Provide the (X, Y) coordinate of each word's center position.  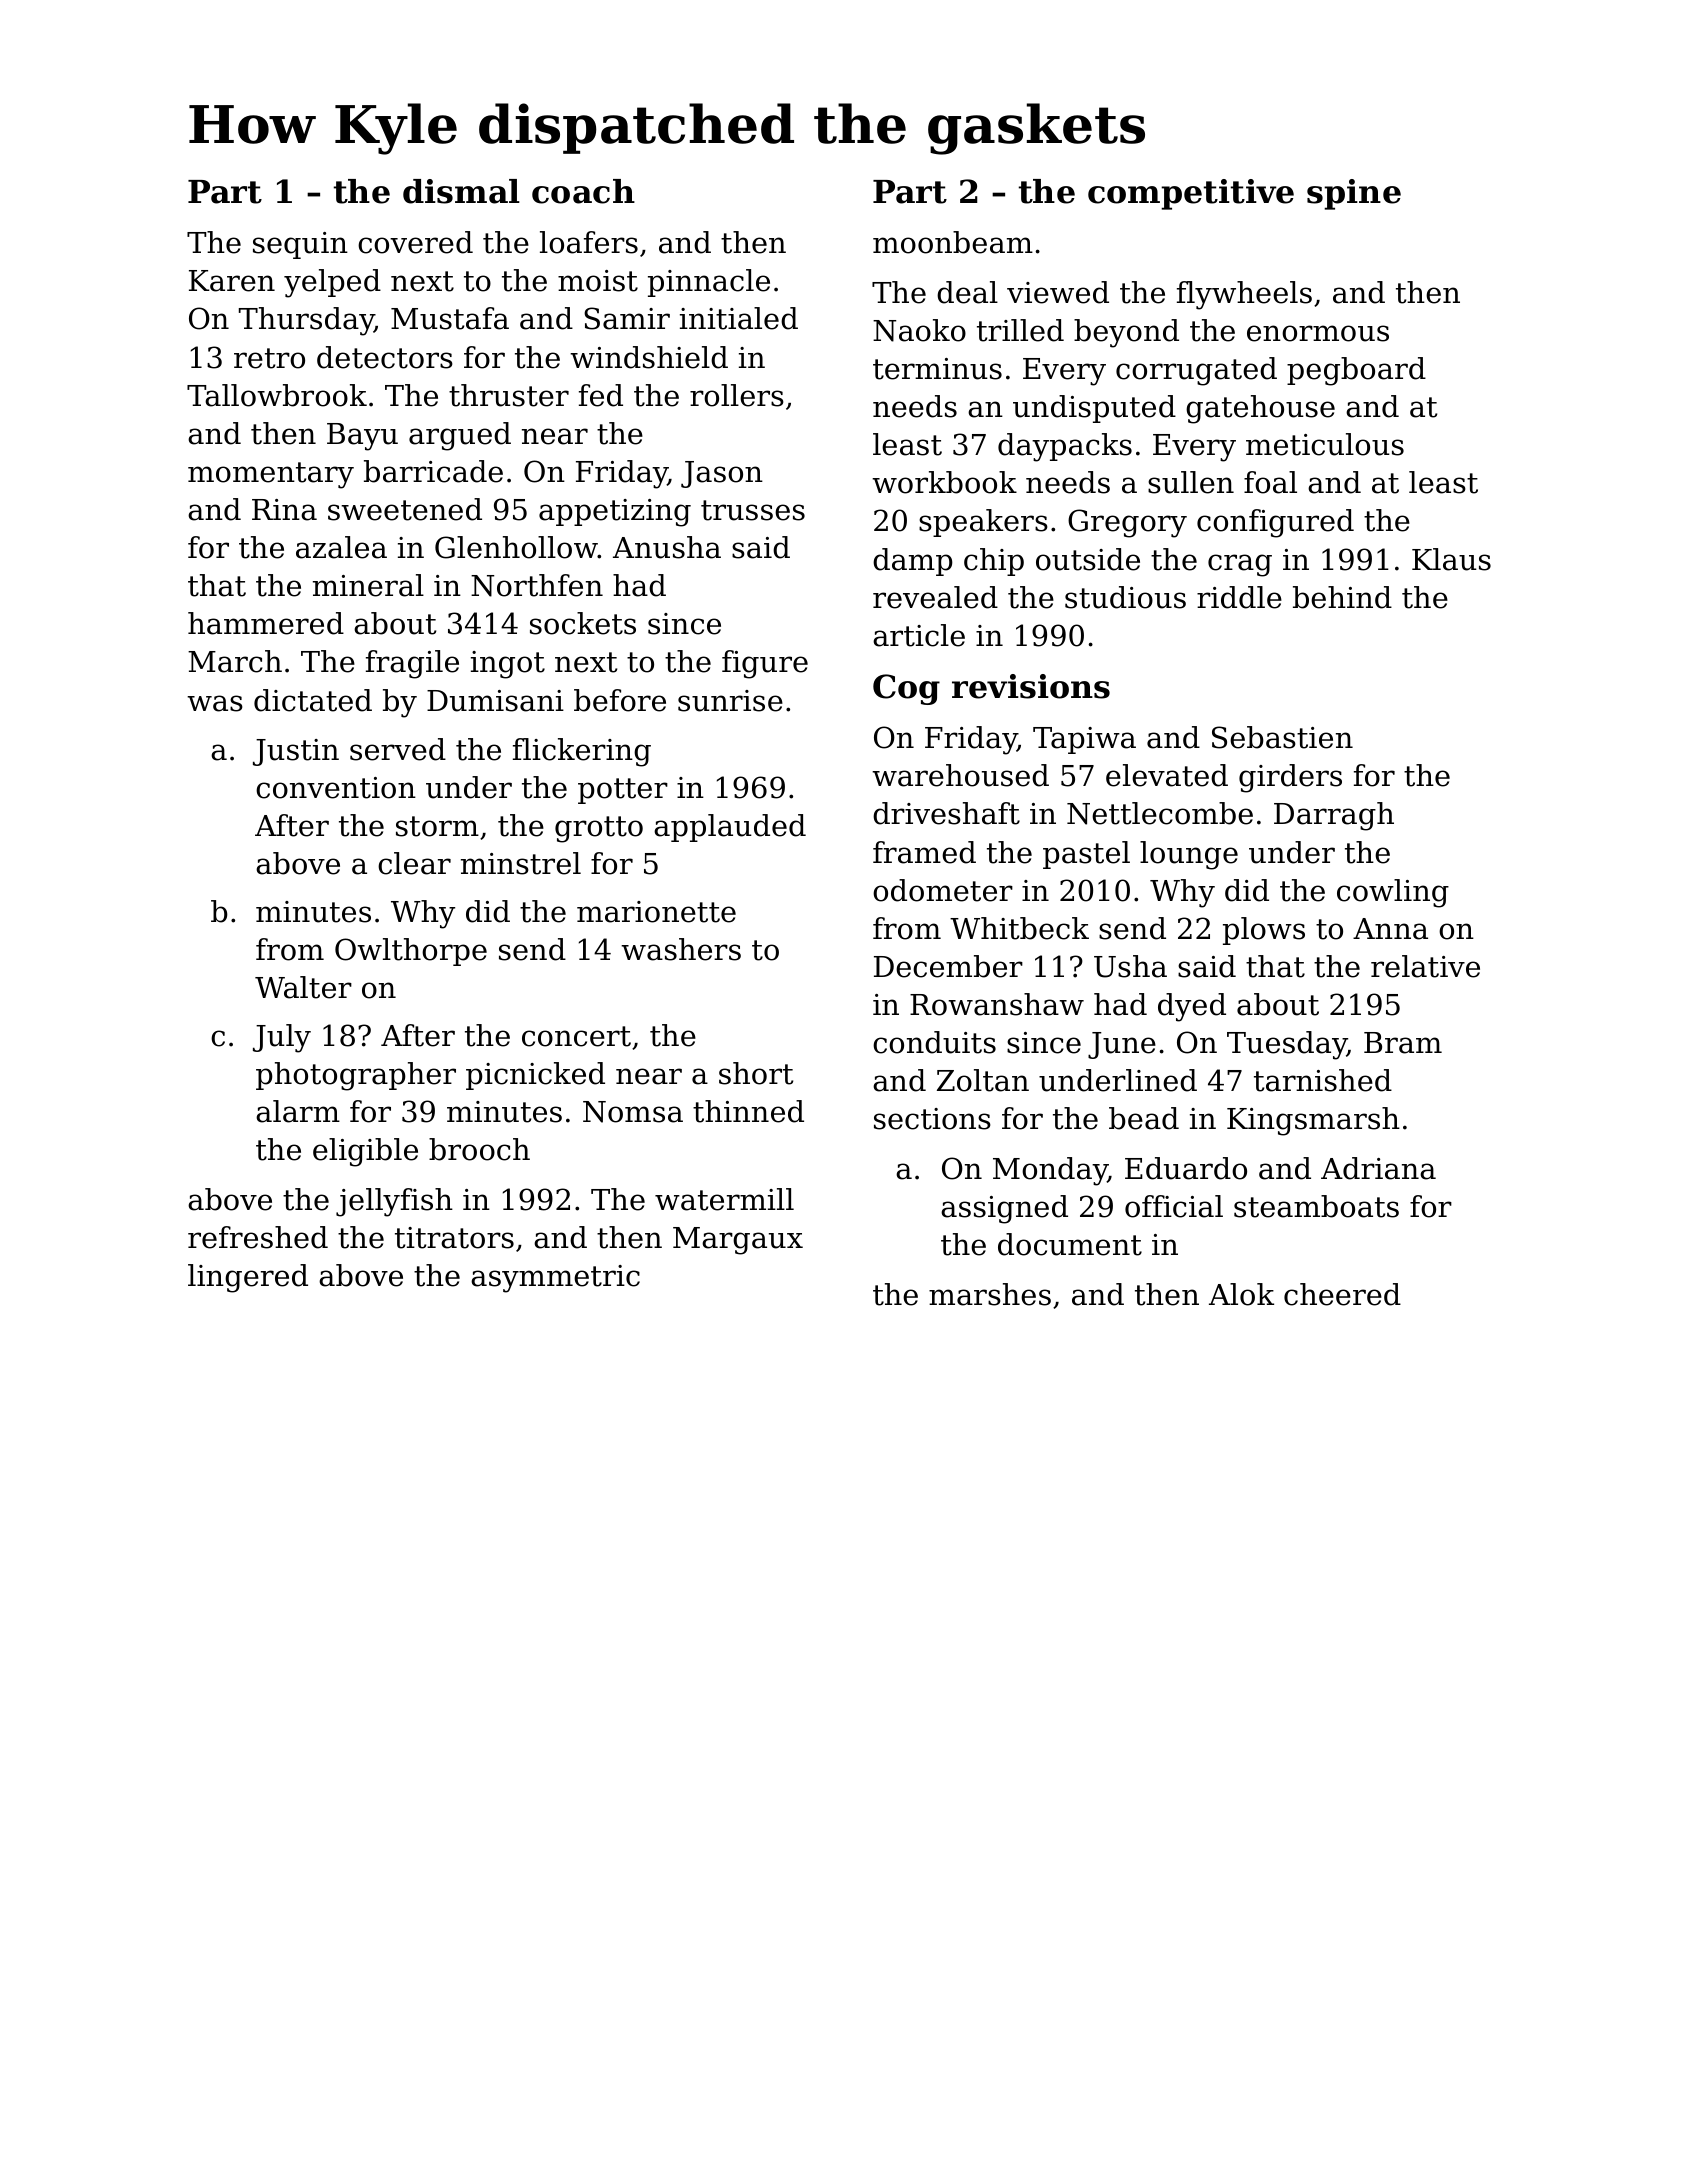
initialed (739, 318)
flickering (582, 752)
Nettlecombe (1160, 813)
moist (598, 281)
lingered (248, 1278)
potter (623, 791)
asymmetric (555, 1279)
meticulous (1325, 444)
